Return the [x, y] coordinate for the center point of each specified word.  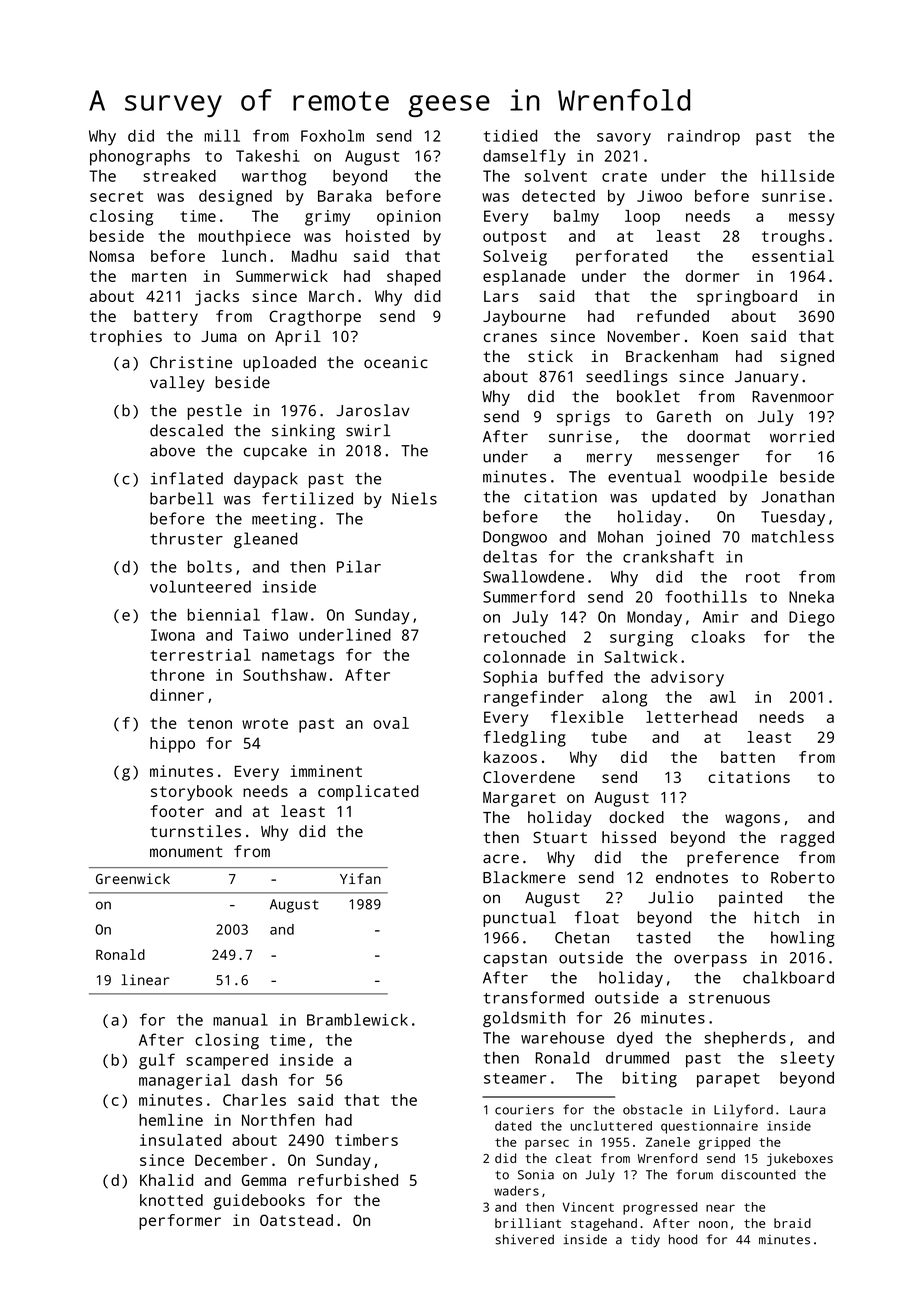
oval [391, 723]
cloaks [718, 636]
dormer [712, 276]
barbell [181, 498]
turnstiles [195, 831]
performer [180, 1222]
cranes [510, 337]
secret [116, 196]
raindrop [704, 138]
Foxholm [332, 135]
